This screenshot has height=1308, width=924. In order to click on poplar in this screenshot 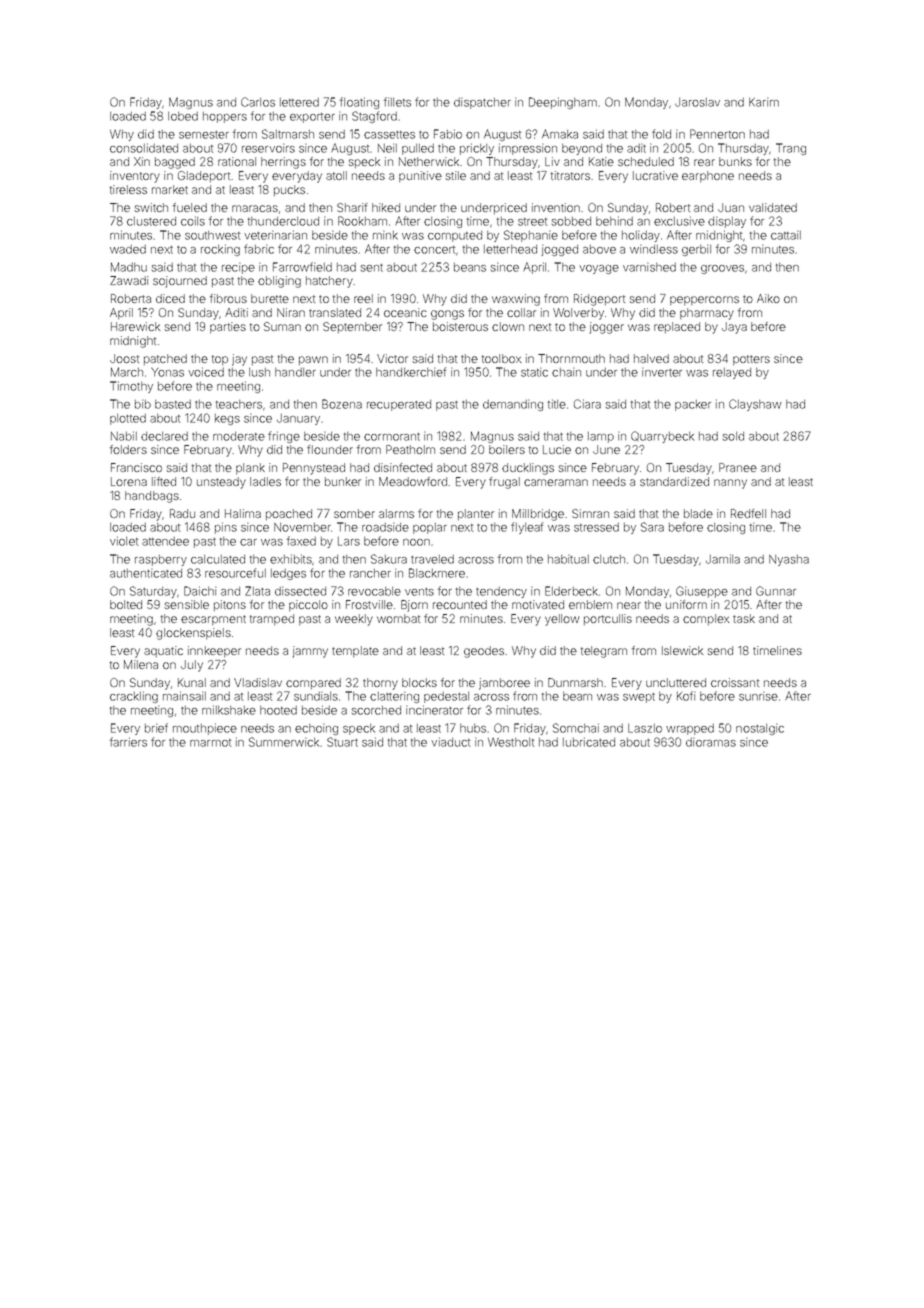, I will do `click(430, 528)`.
